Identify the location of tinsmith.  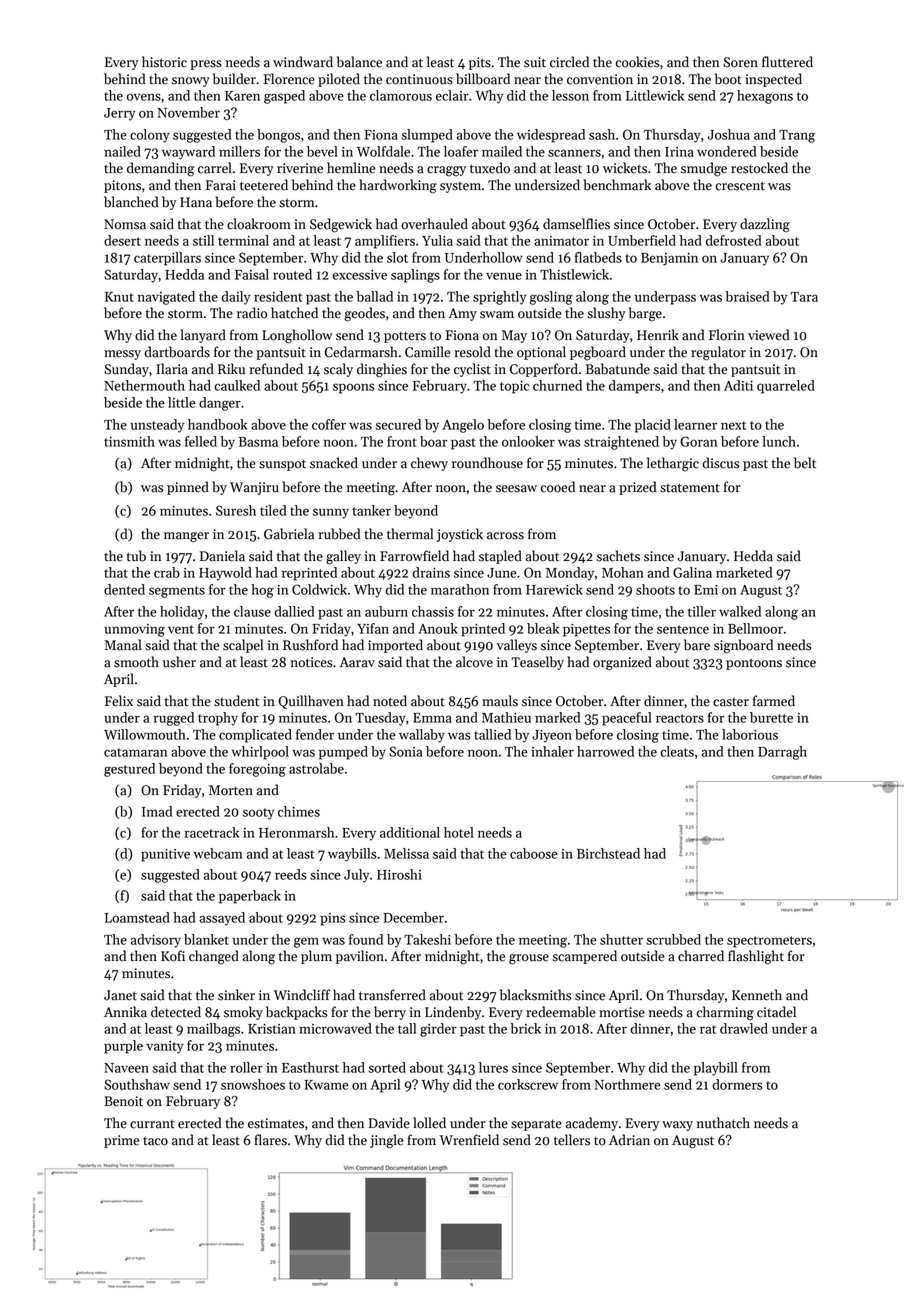
(129, 441).
